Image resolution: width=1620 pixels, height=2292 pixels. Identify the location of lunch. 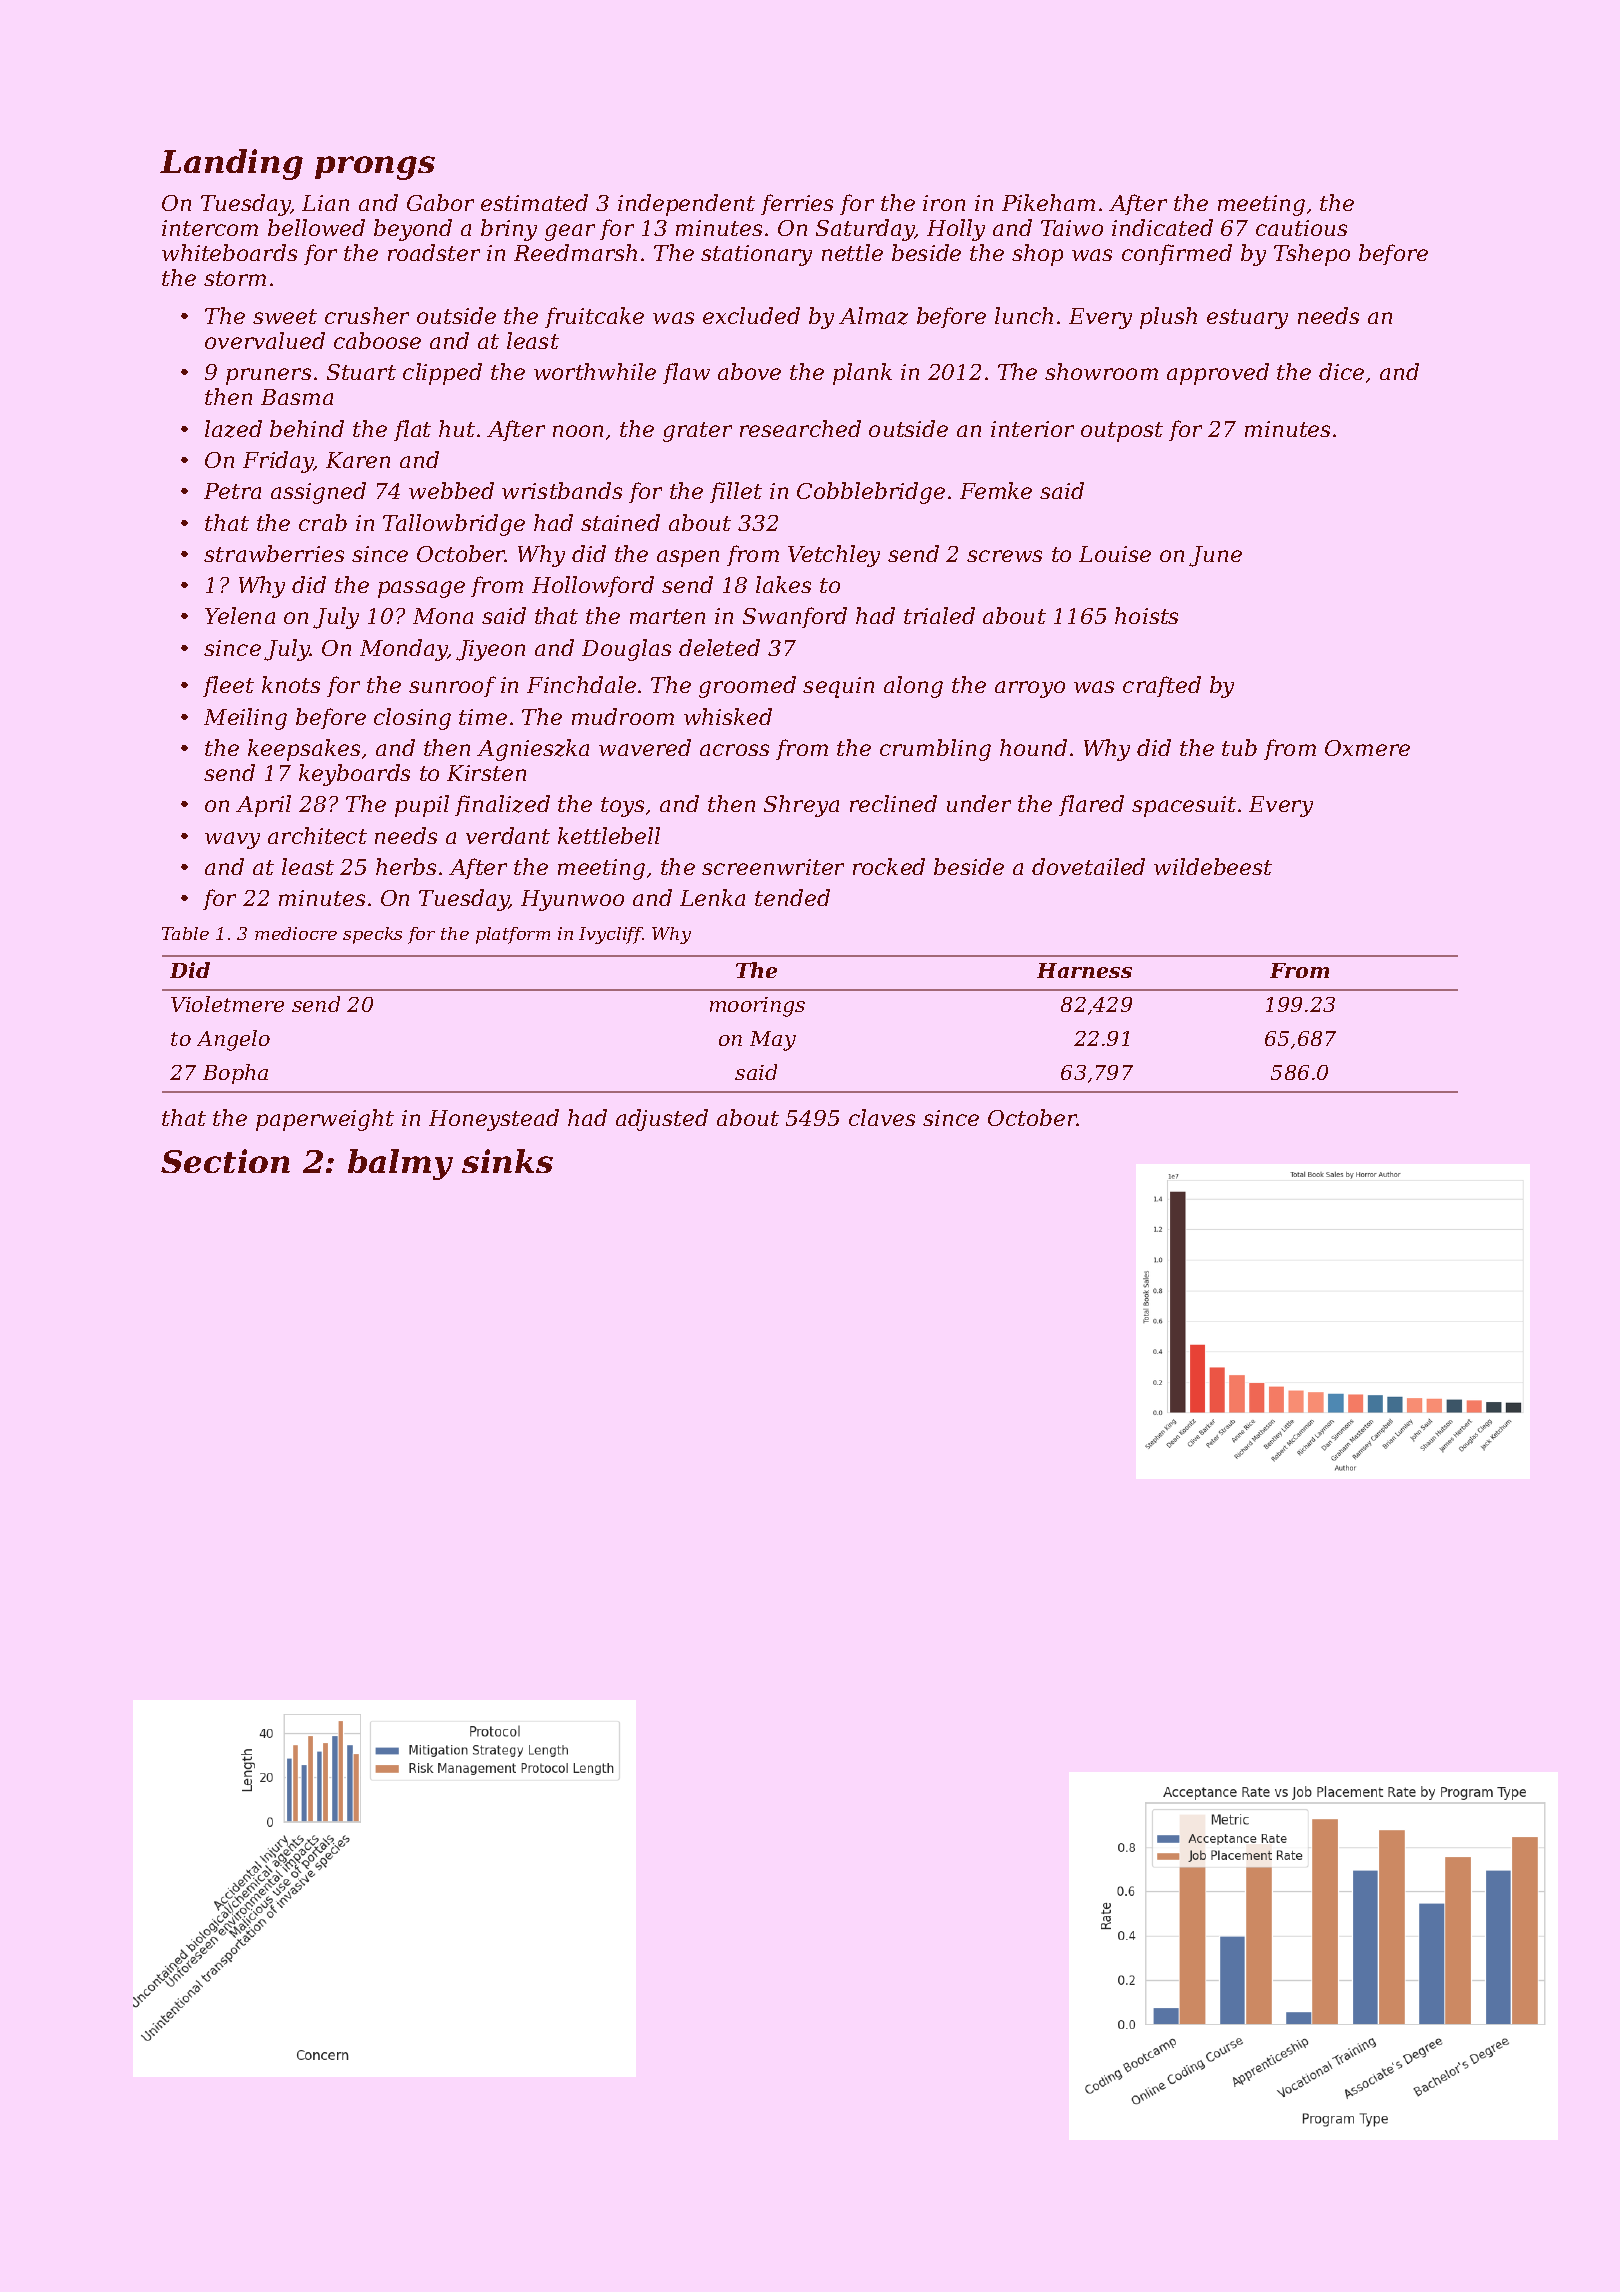
(1024, 315).
